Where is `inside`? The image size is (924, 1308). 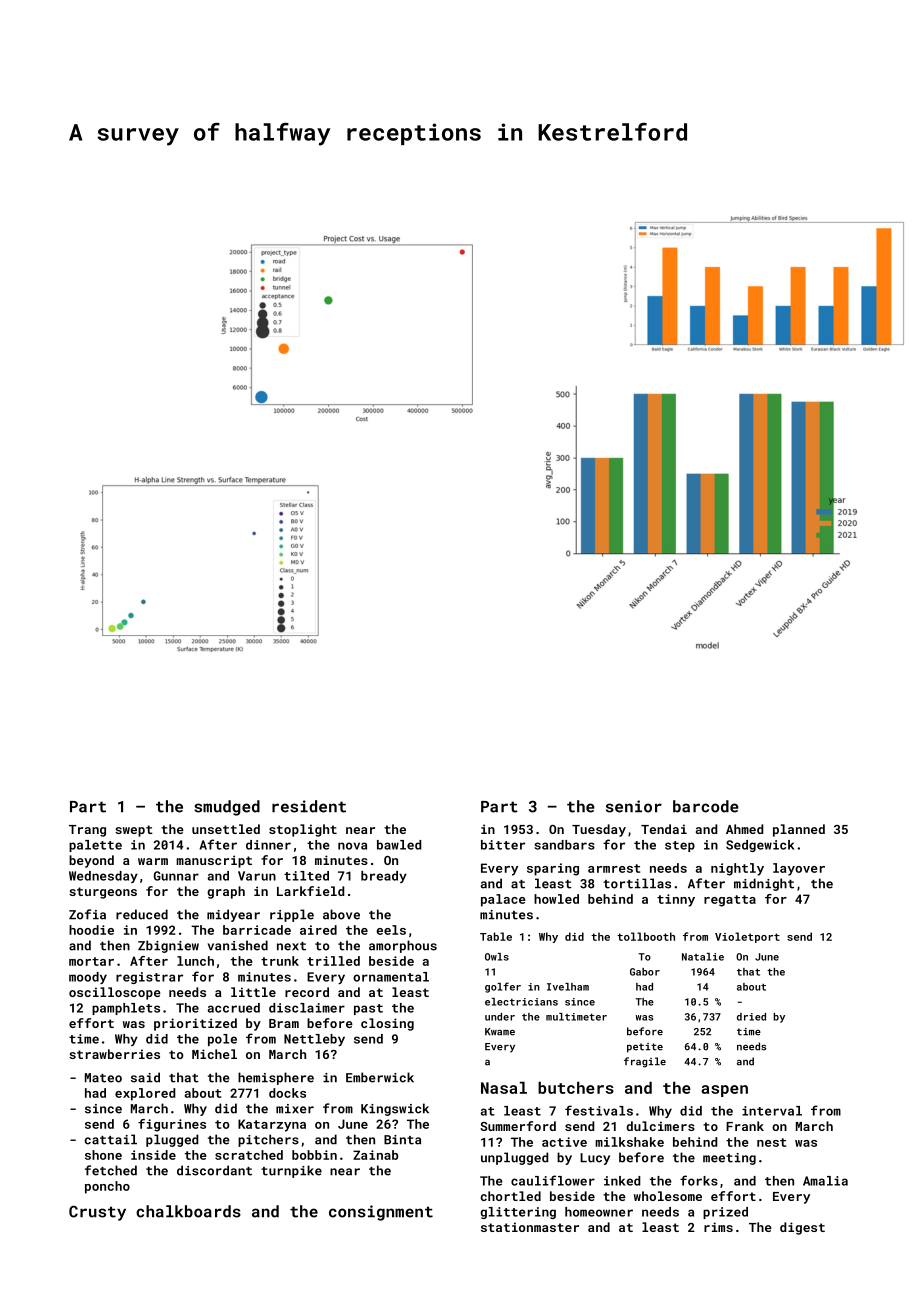
inside is located at coordinates (153, 1155).
